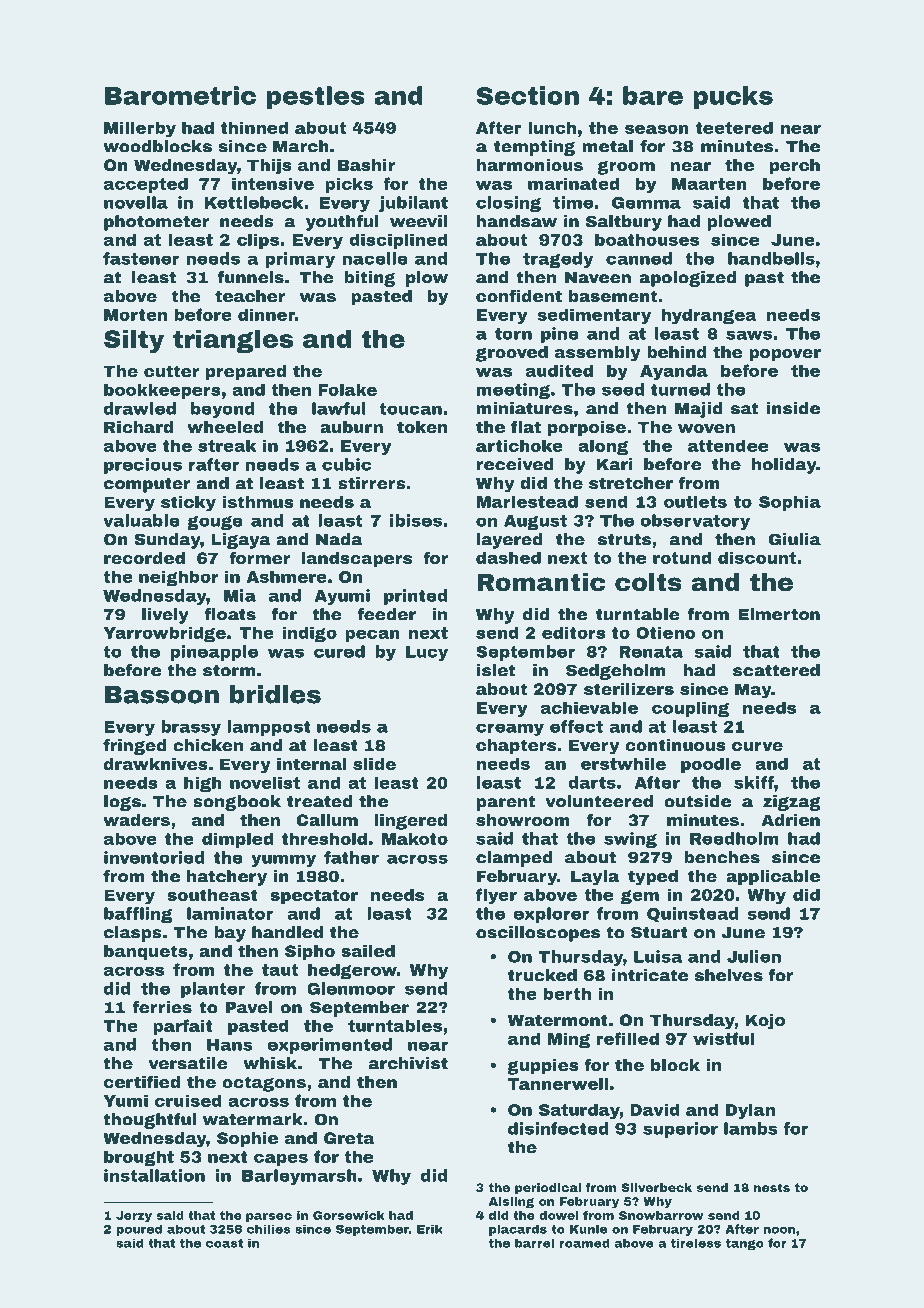 Image resolution: width=924 pixels, height=1308 pixels. What do you see at coordinates (140, 129) in the screenshot?
I see `Millerby` at bounding box center [140, 129].
